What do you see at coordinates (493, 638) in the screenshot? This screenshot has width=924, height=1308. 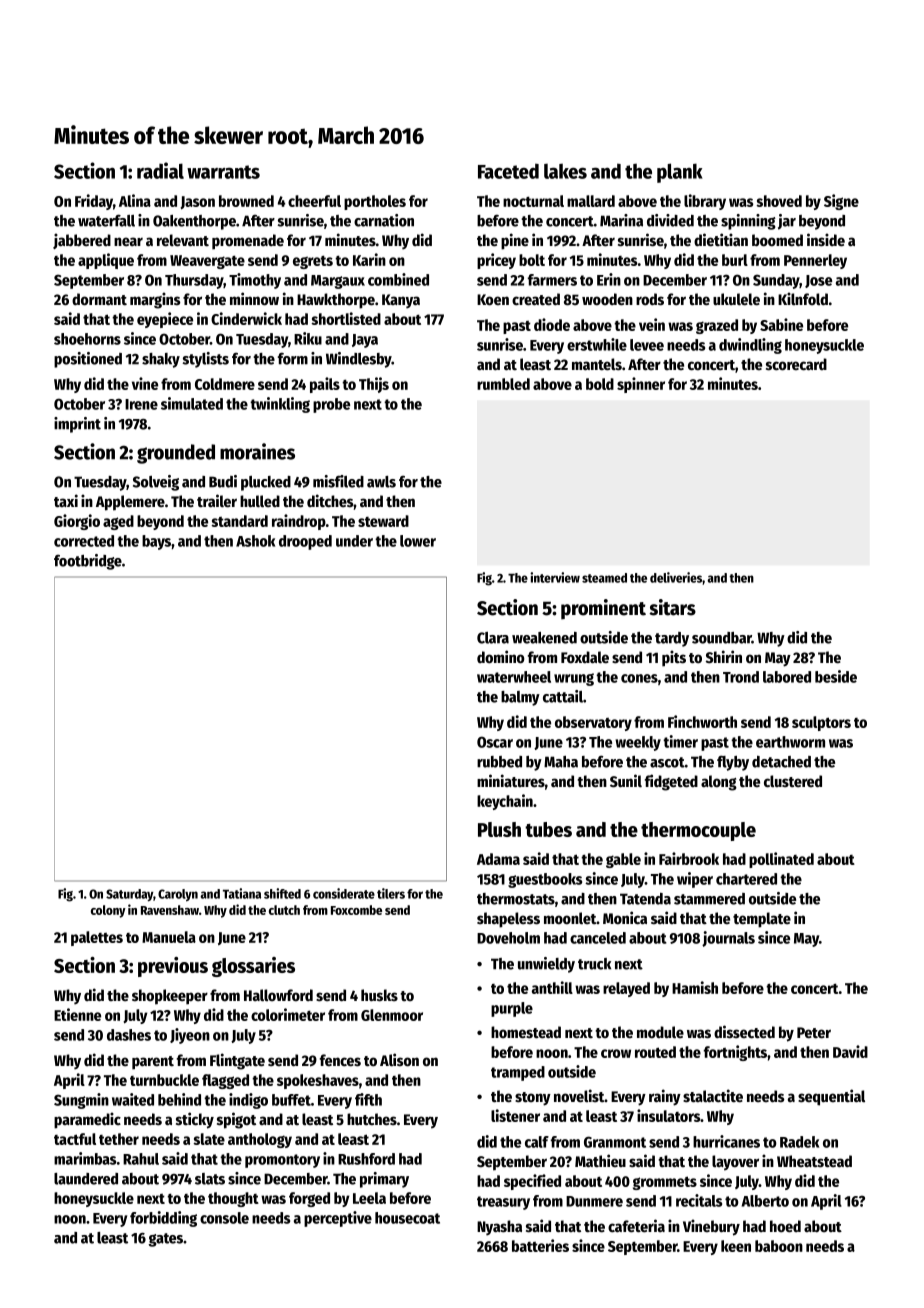 I see `Clara` at bounding box center [493, 638].
